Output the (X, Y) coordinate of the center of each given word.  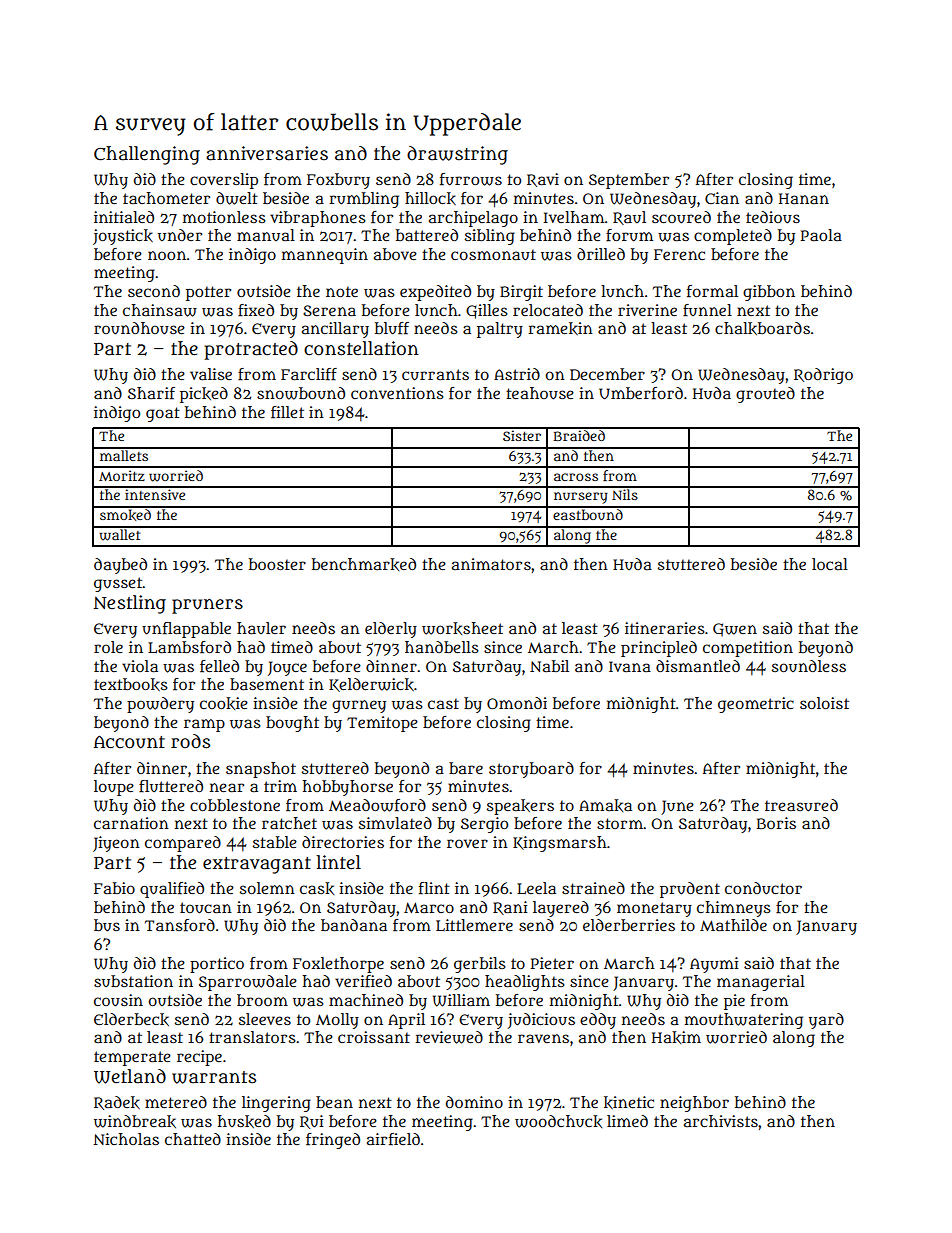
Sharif (151, 393)
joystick (123, 237)
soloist (824, 703)
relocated (548, 310)
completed (733, 237)
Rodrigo (823, 376)
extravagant (257, 865)
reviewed (449, 1037)
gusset (118, 584)
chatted (193, 1139)
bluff (392, 328)
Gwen (735, 630)
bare (466, 768)
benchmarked (364, 564)
